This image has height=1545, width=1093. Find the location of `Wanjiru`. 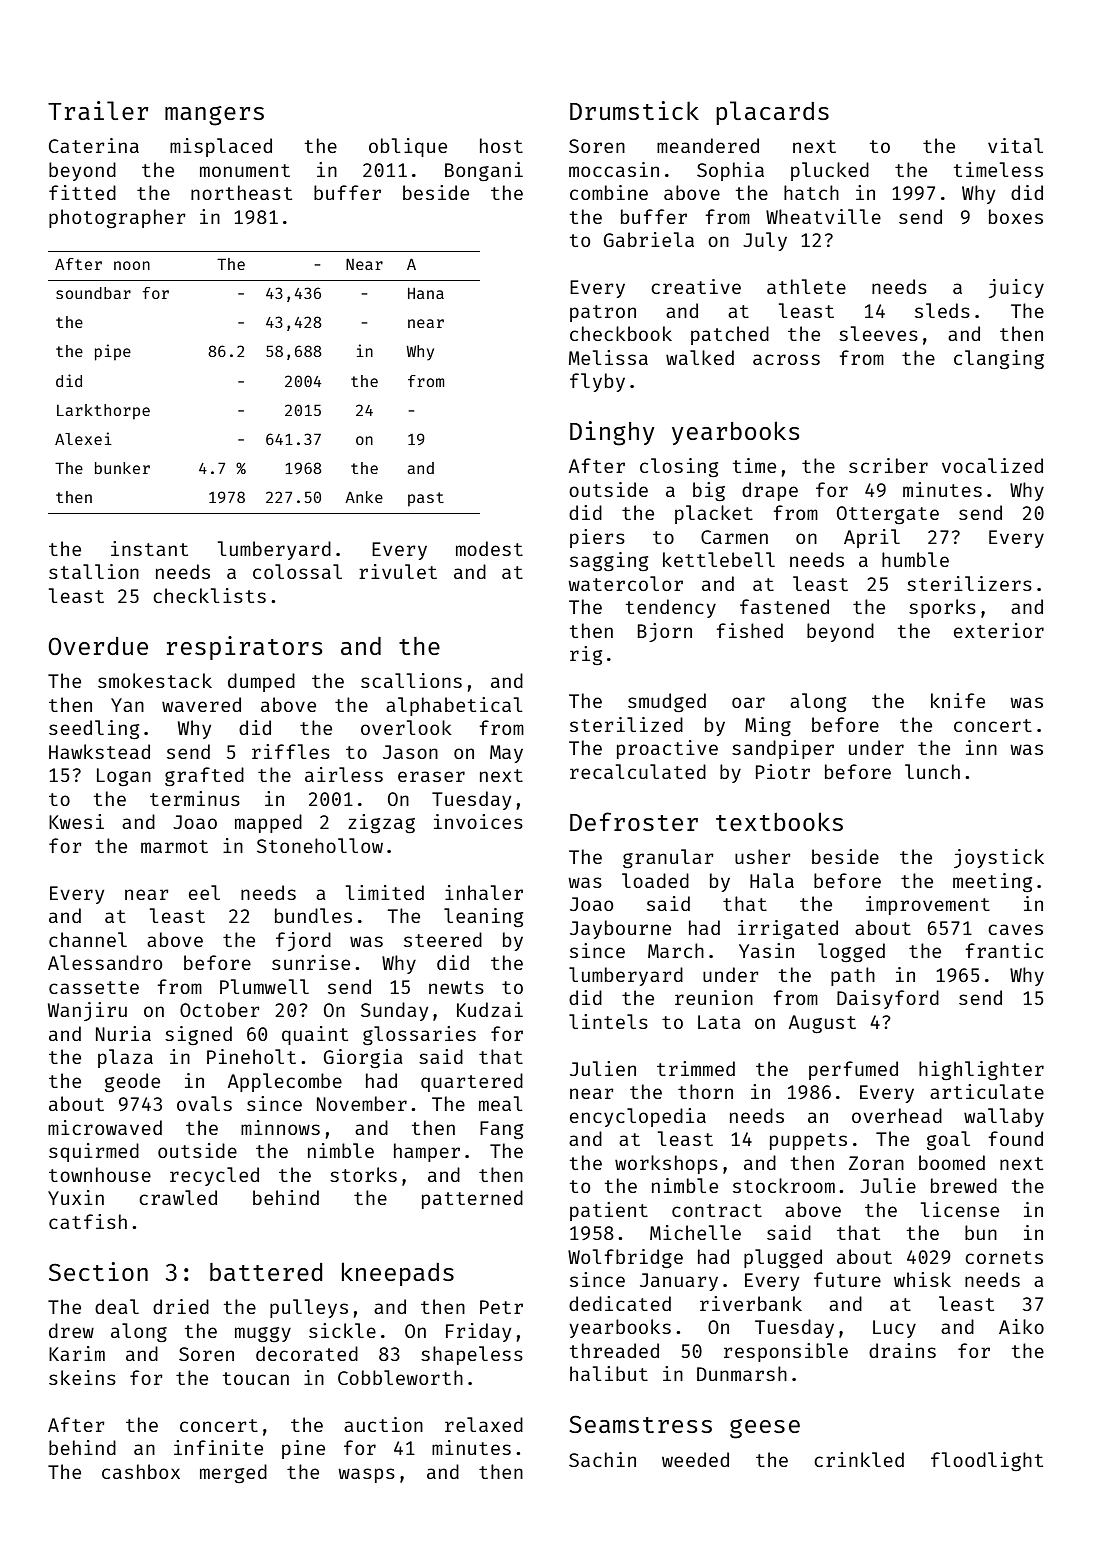

Wanjiru is located at coordinates (87, 1011).
